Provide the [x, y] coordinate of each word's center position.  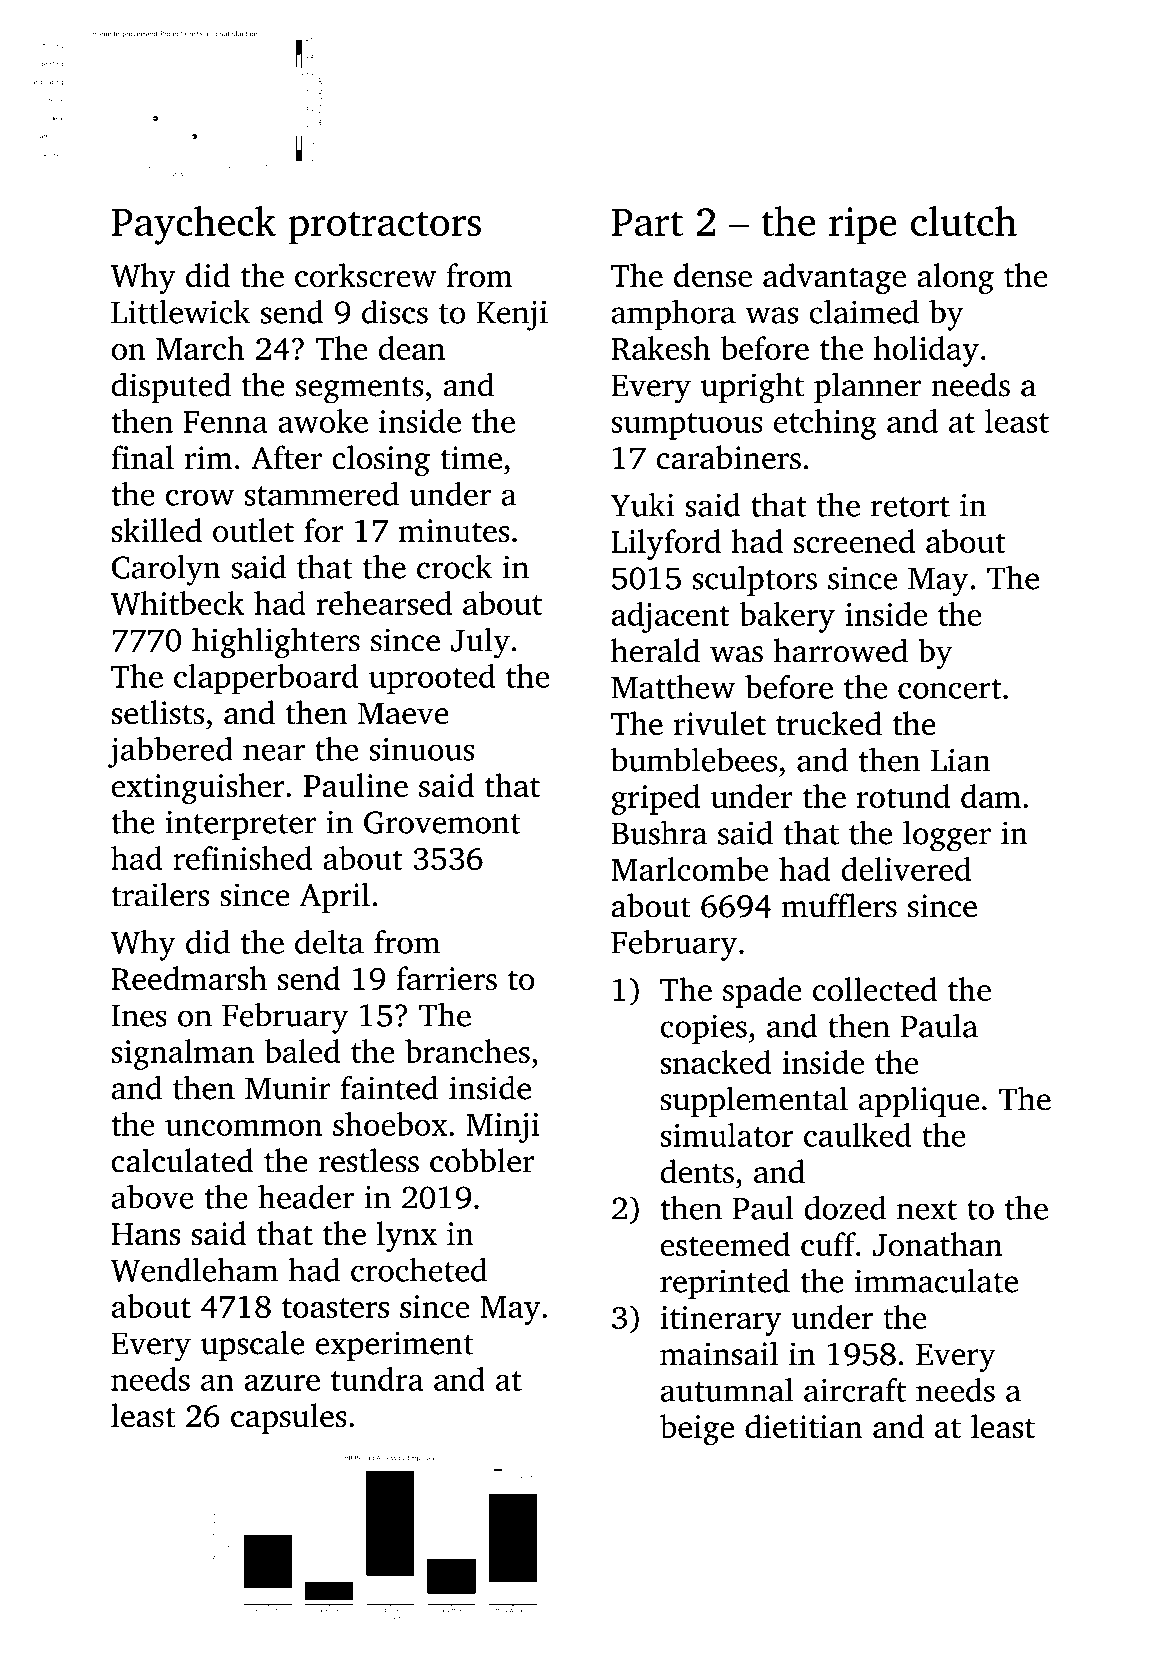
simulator [727, 1135]
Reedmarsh [189, 978]
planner [867, 387]
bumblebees [694, 760]
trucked [829, 723]
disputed [171, 387]
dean [412, 348]
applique [919, 1101]
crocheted [419, 1269]
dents [697, 1171]
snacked [715, 1062]
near [274, 752]
